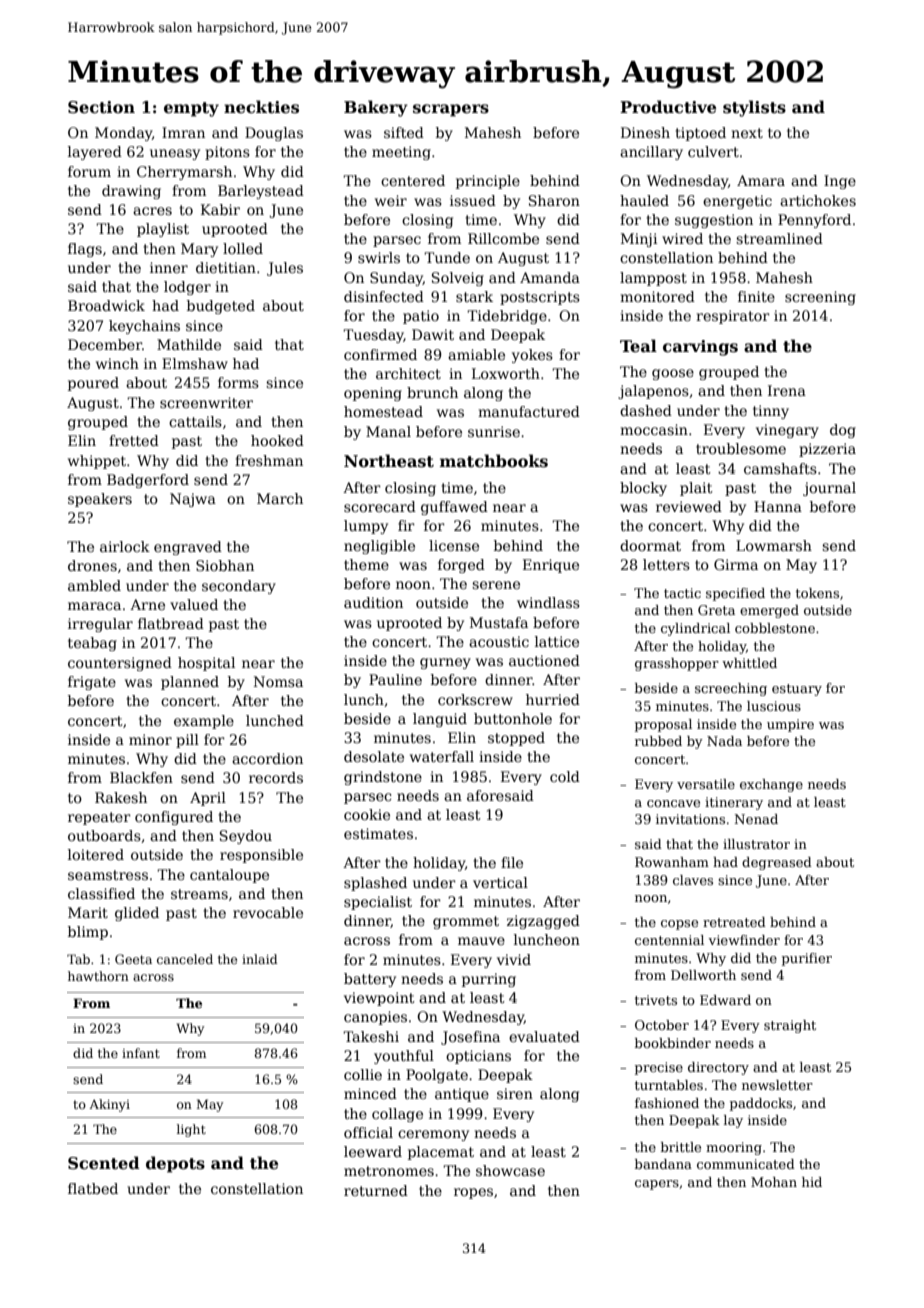 The width and height of the screenshot is (924, 1308). I want to click on Cherrymarsh, so click(184, 173).
